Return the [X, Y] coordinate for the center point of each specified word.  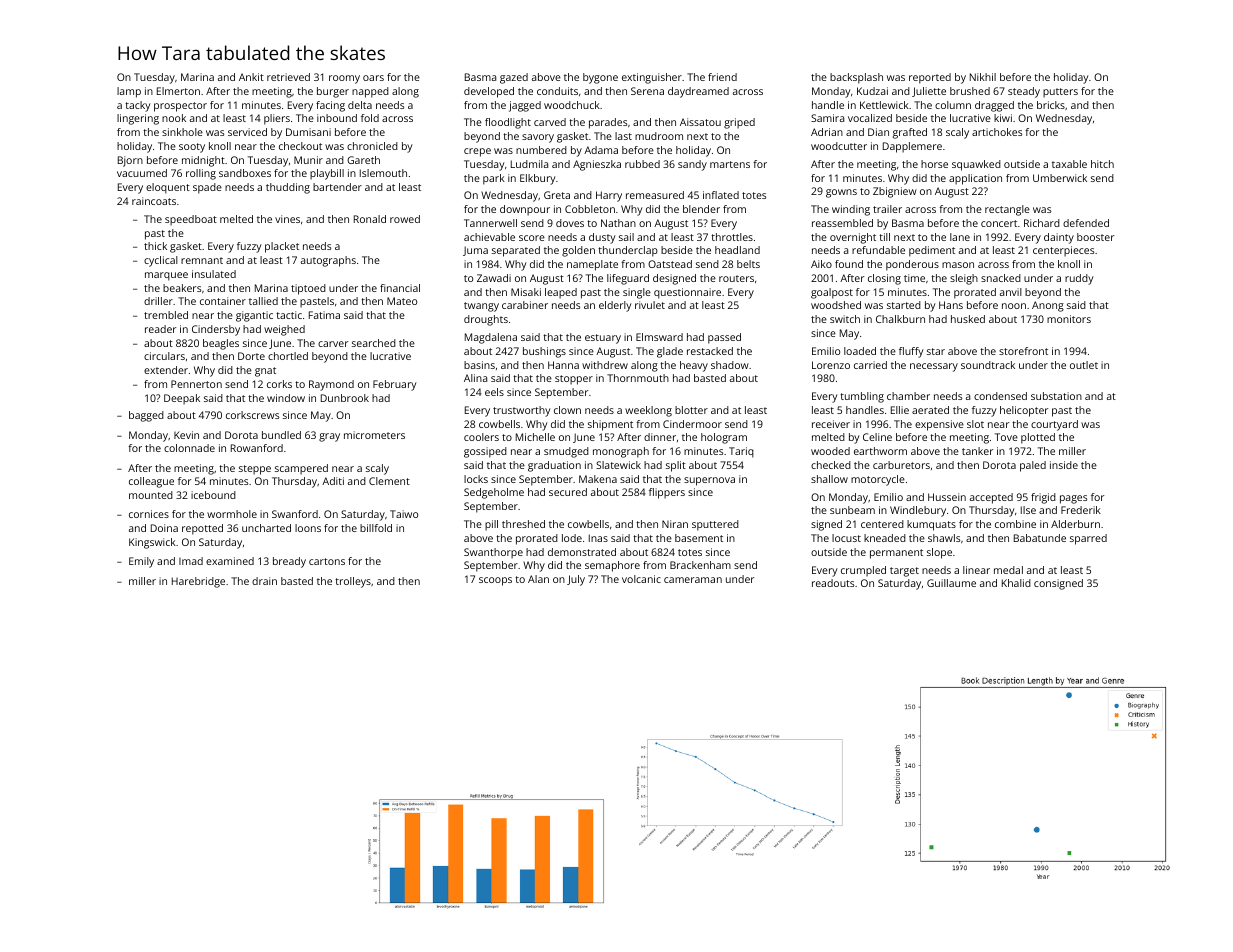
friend [722, 77]
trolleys [353, 582]
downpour [525, 210]
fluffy [911, 352]
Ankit [251, 77]
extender [166, 370]
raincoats [154, 201]
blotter [691, 410]
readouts [833, 583]
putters [1060, 93]
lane [960, 237]
